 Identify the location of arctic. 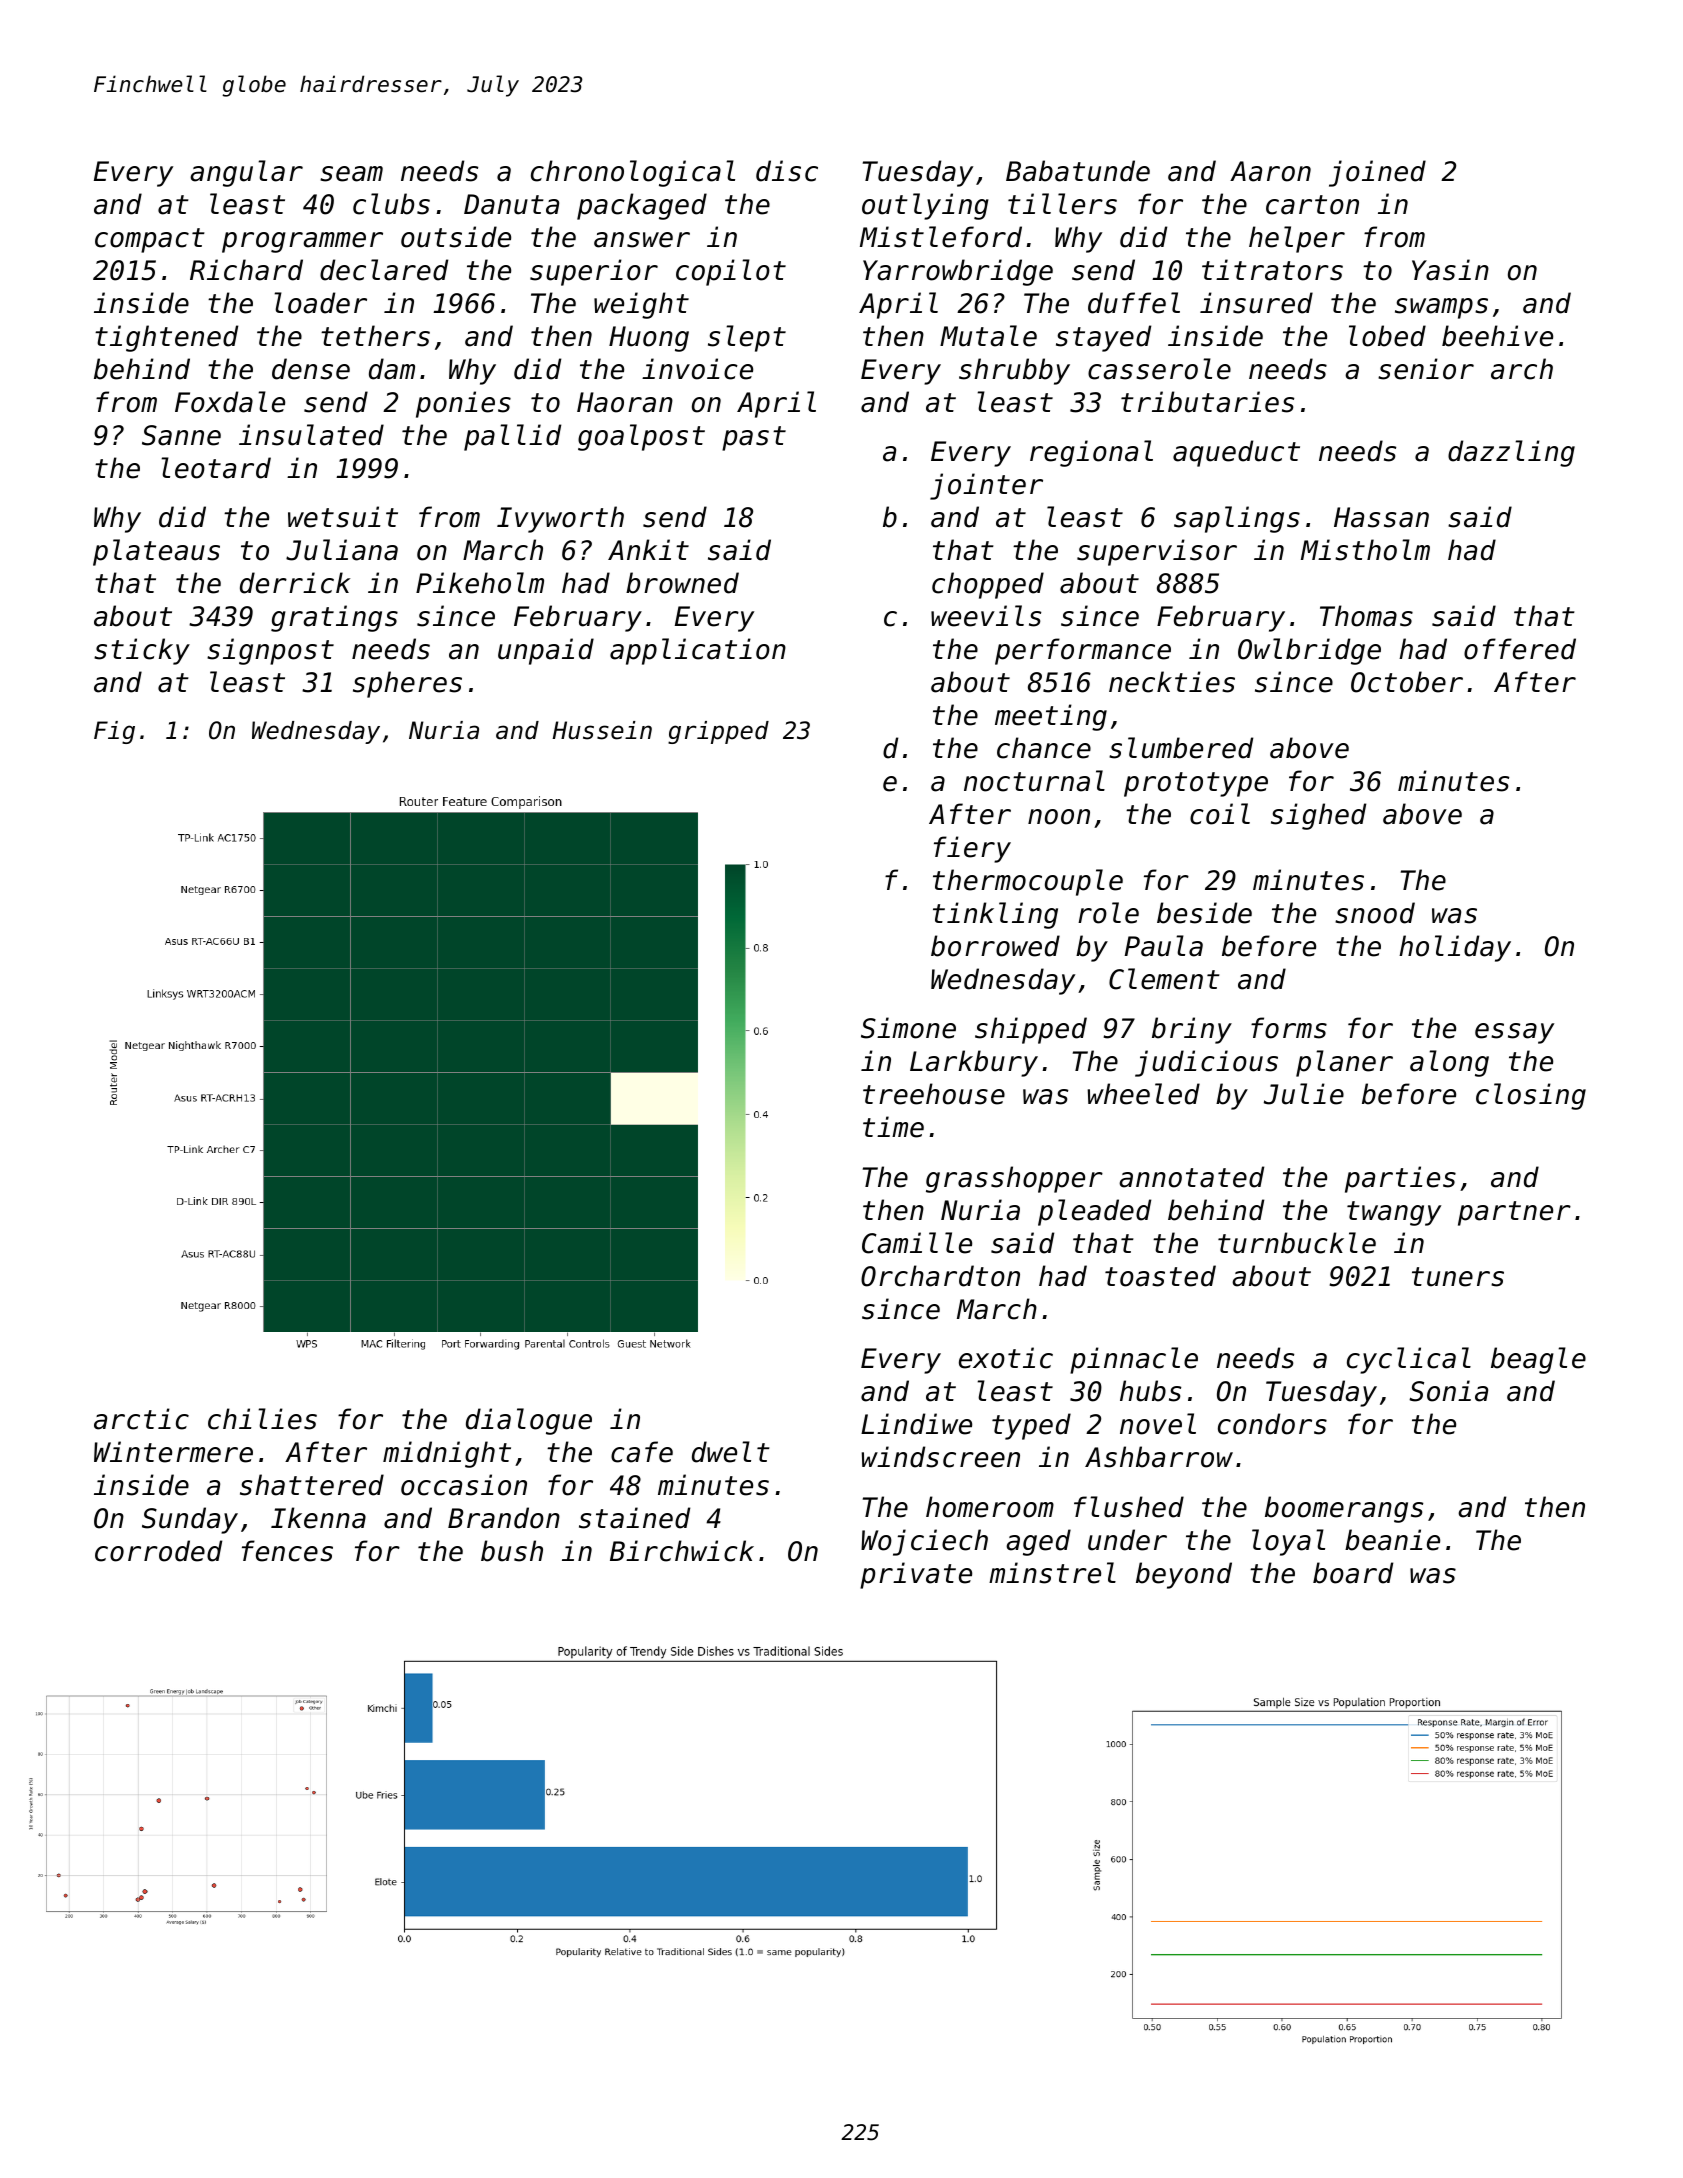
(141, 1419).
